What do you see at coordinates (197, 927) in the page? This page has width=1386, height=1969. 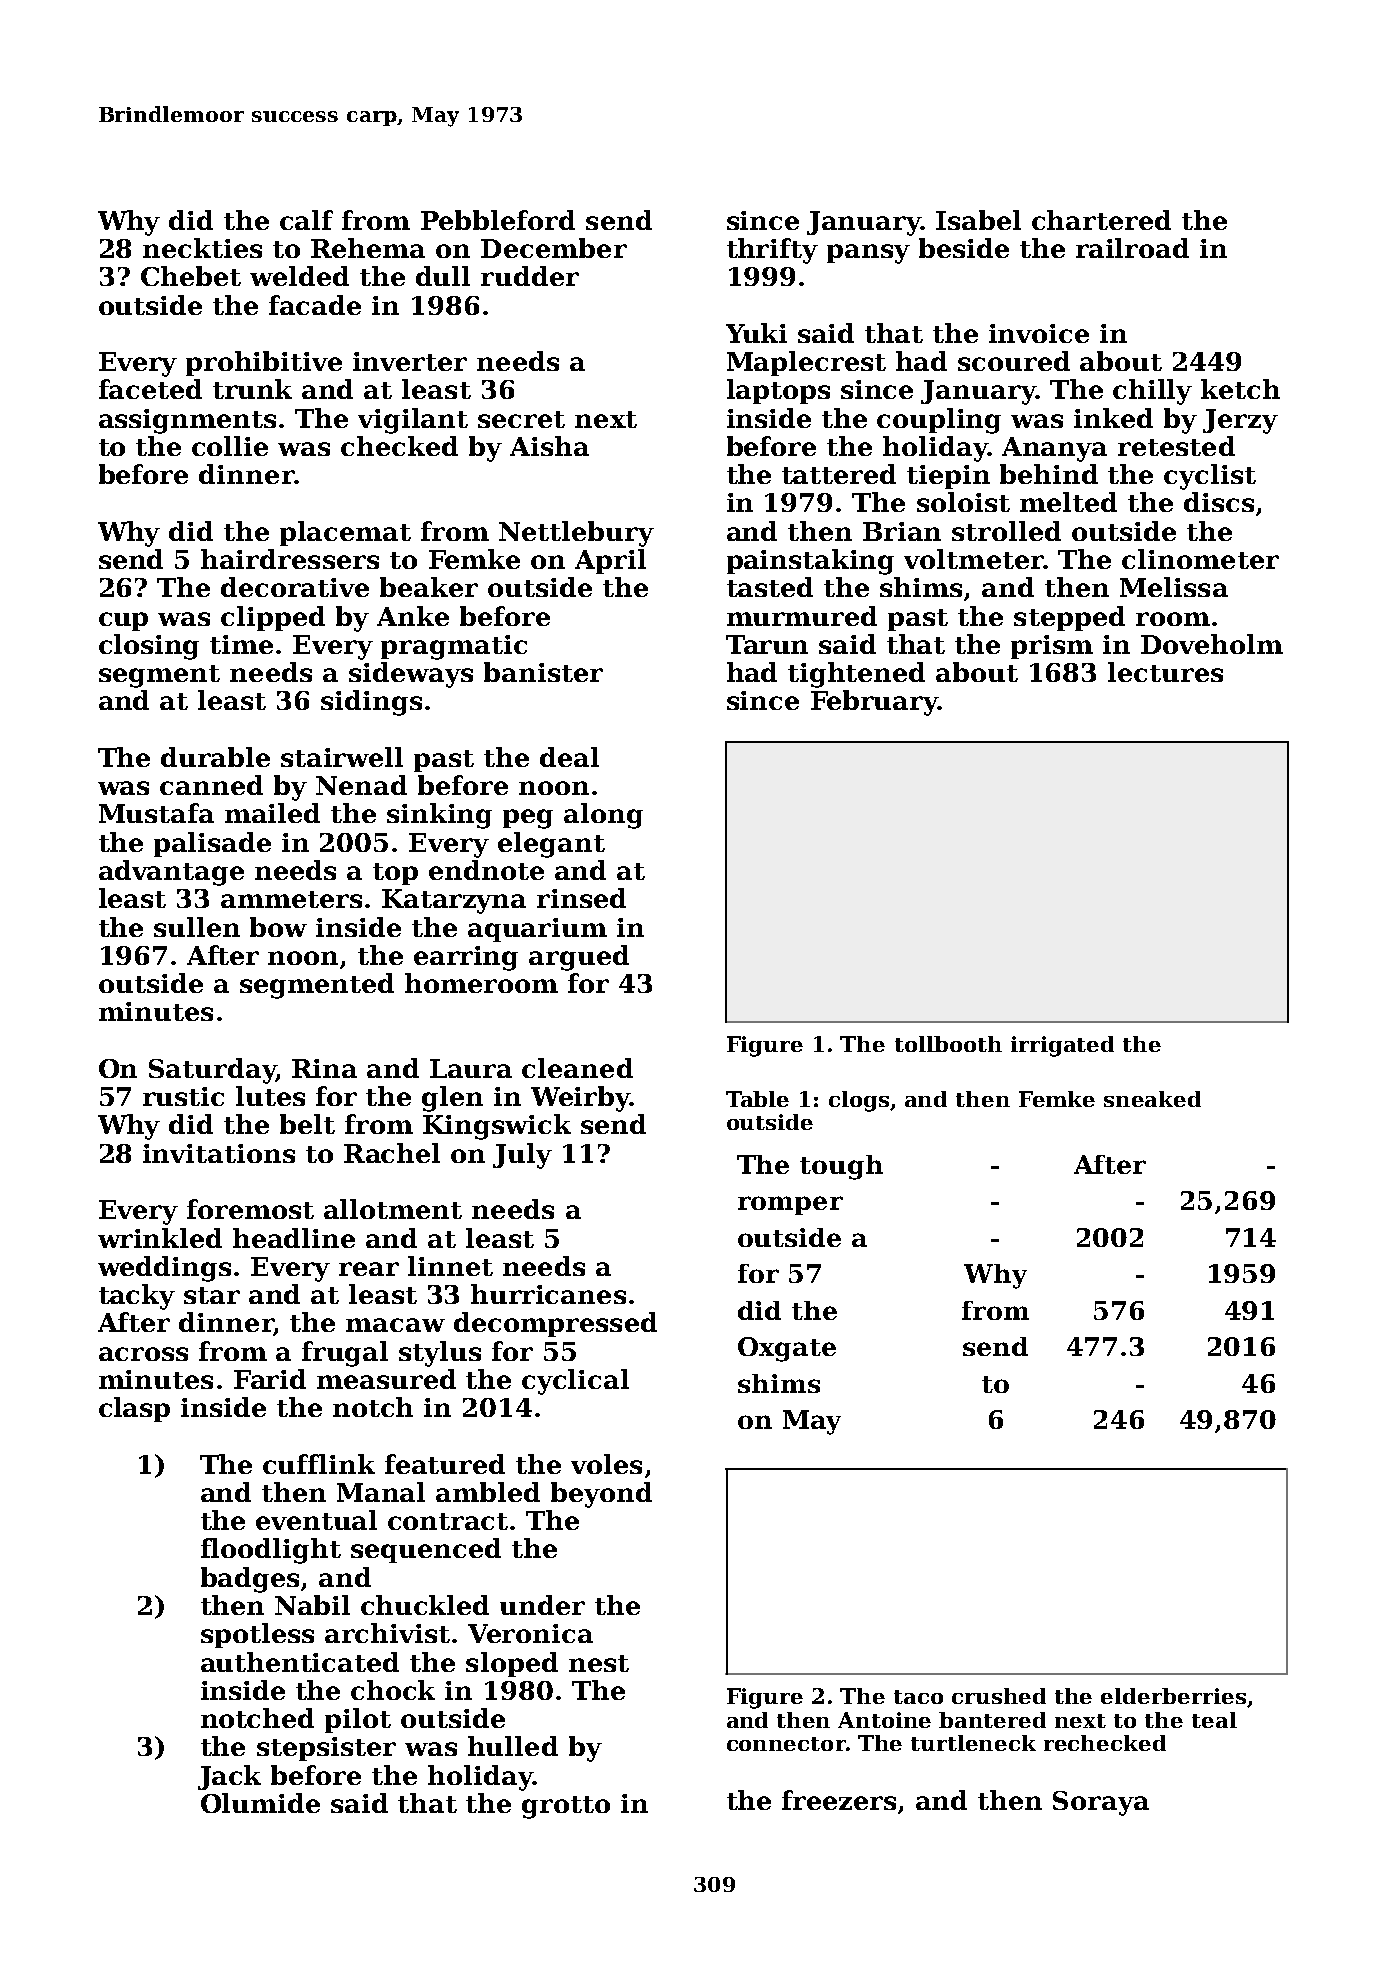 I see `sullen` at bounding box center [197, 927].
